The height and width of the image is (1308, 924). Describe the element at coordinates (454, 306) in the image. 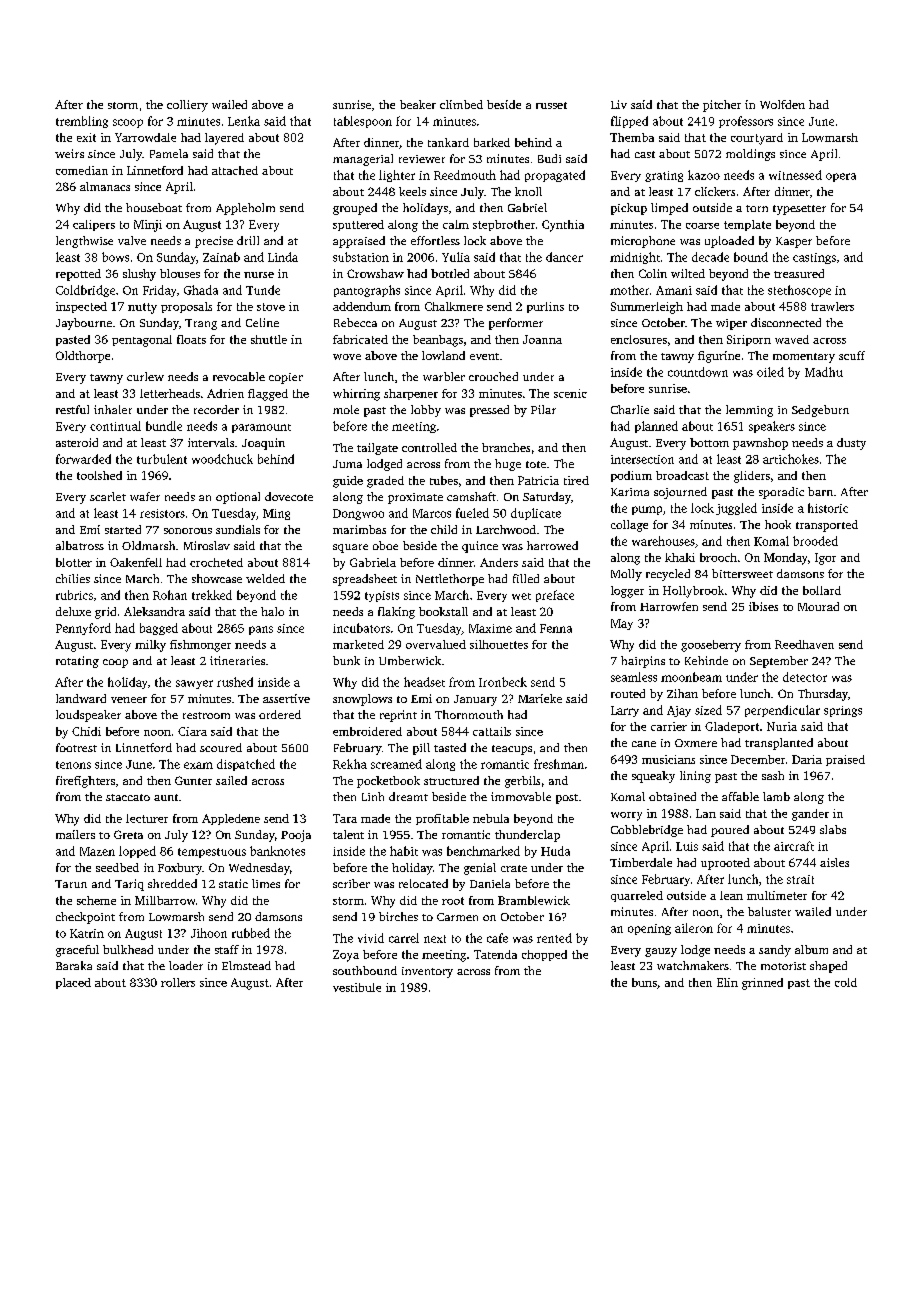

I see `Chalkmere` at that location.
